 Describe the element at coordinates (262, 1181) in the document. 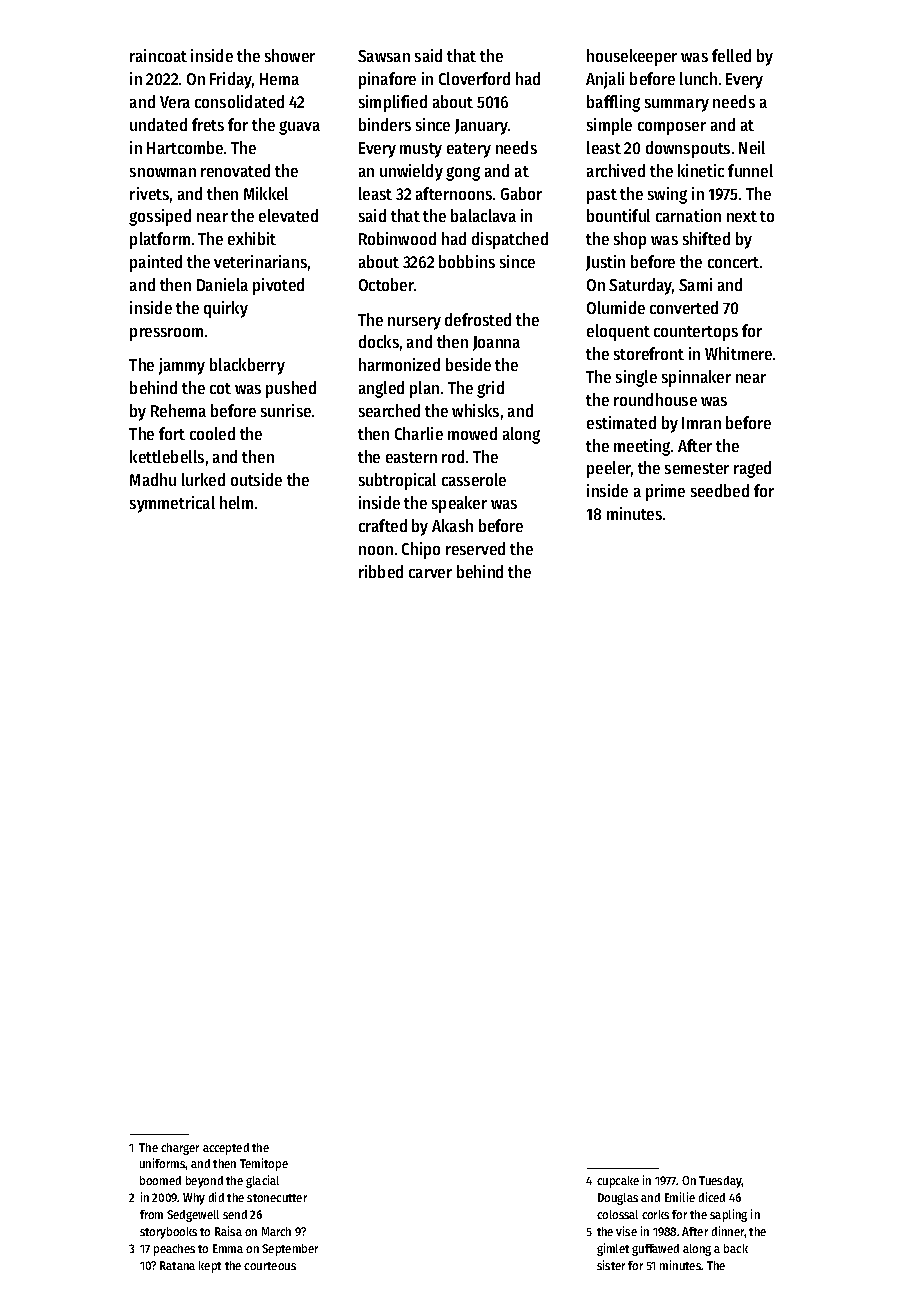

I see `glacial` at that location.
